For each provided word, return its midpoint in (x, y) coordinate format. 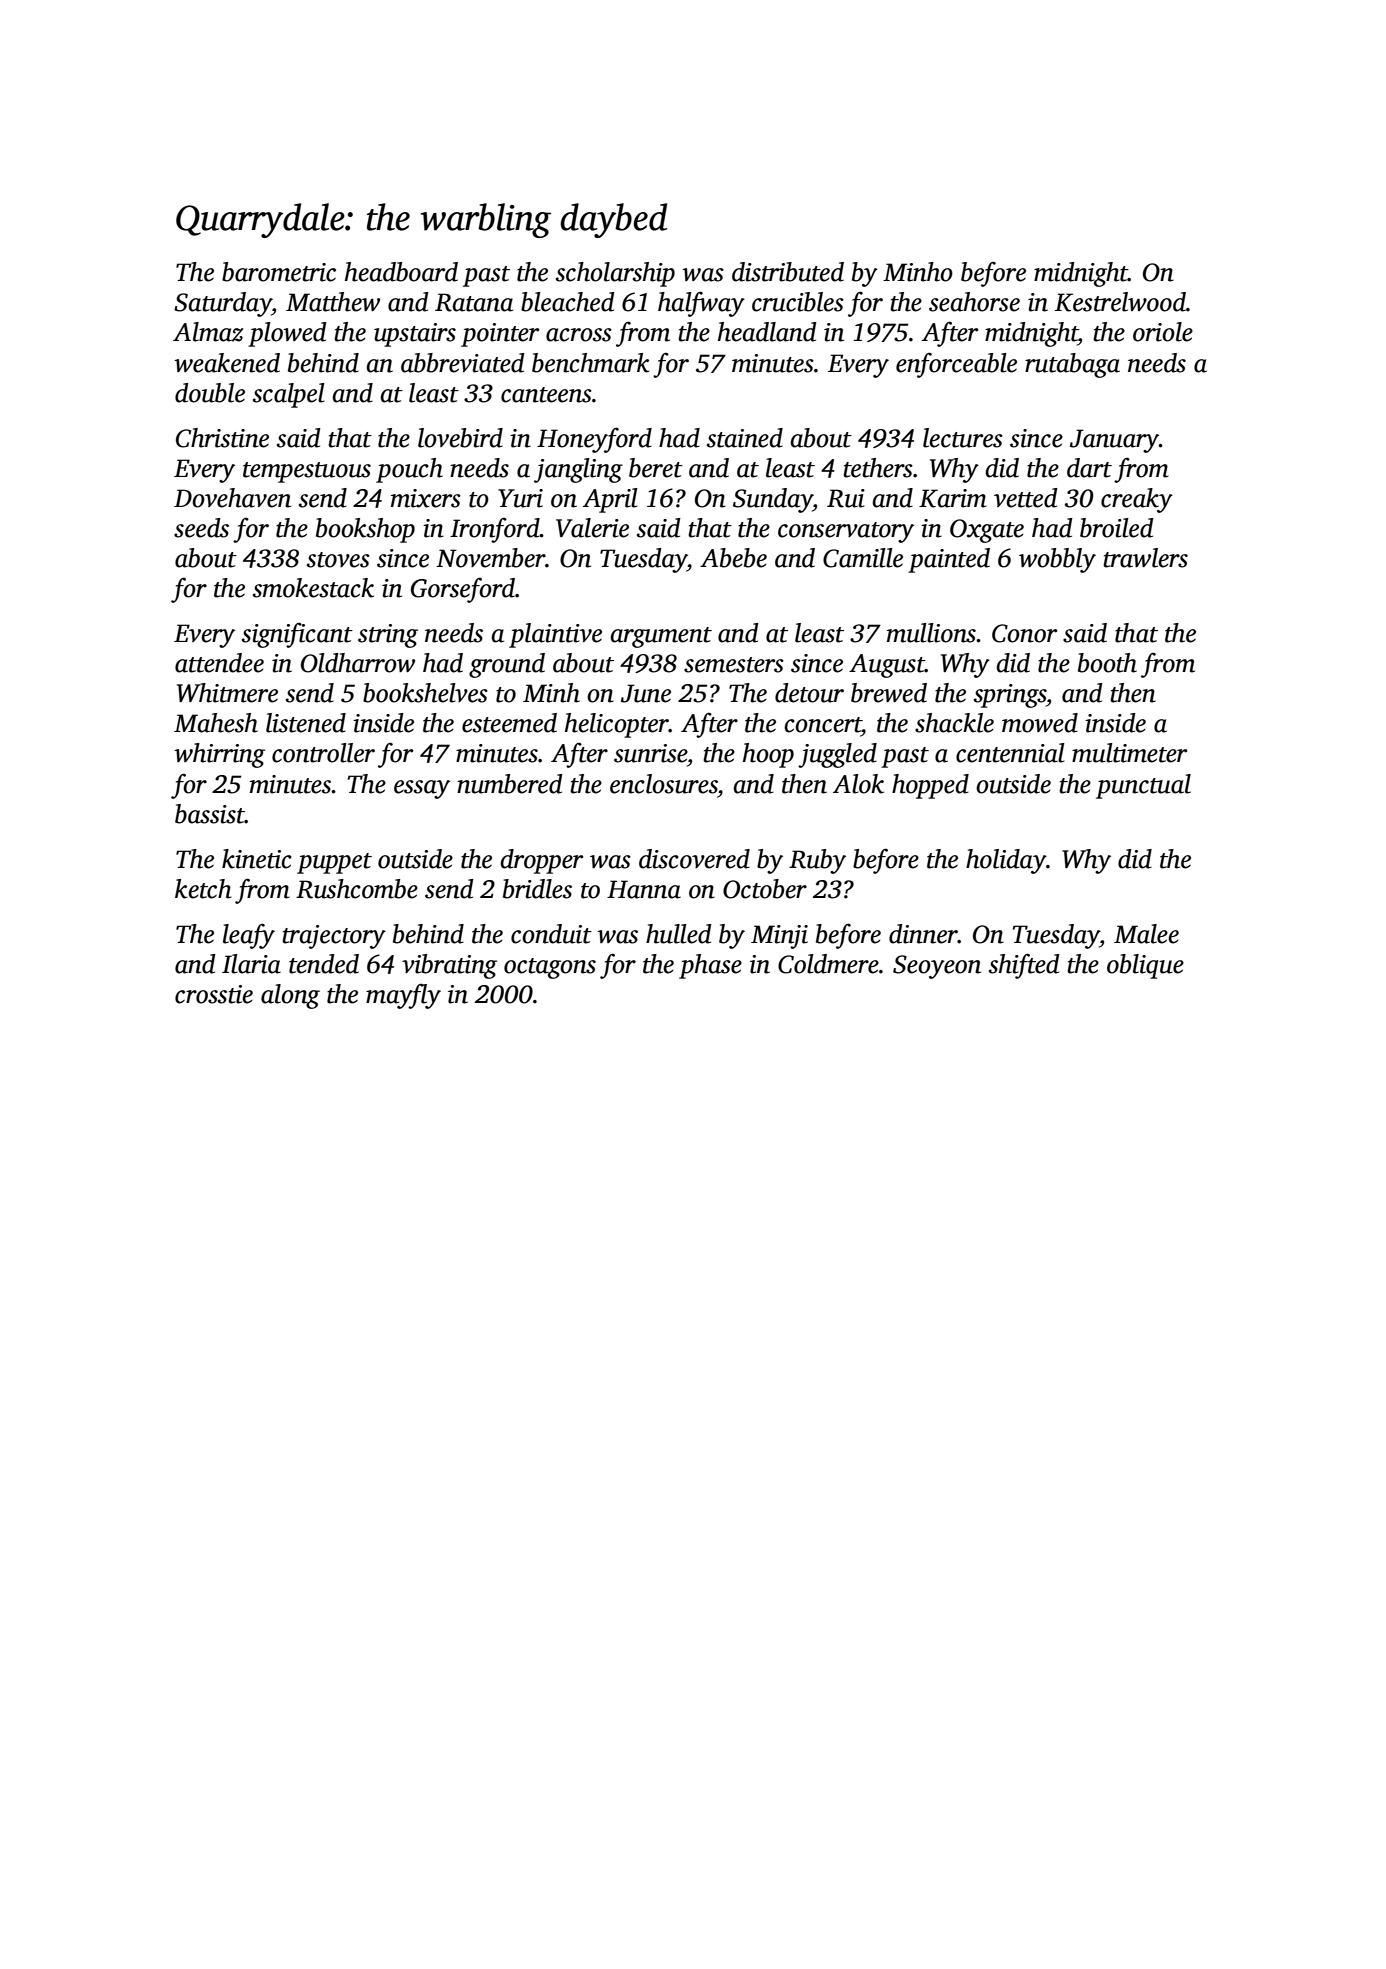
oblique (1145, 966)
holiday (1006, 861)
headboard (401, 272)
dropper (541, 861)
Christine (222, 438)
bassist (210, 814)
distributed (788, 272)
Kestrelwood (1120, 302)
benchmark (591, 363)
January (1114, 441)
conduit (551, 934)
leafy (249, 936)
